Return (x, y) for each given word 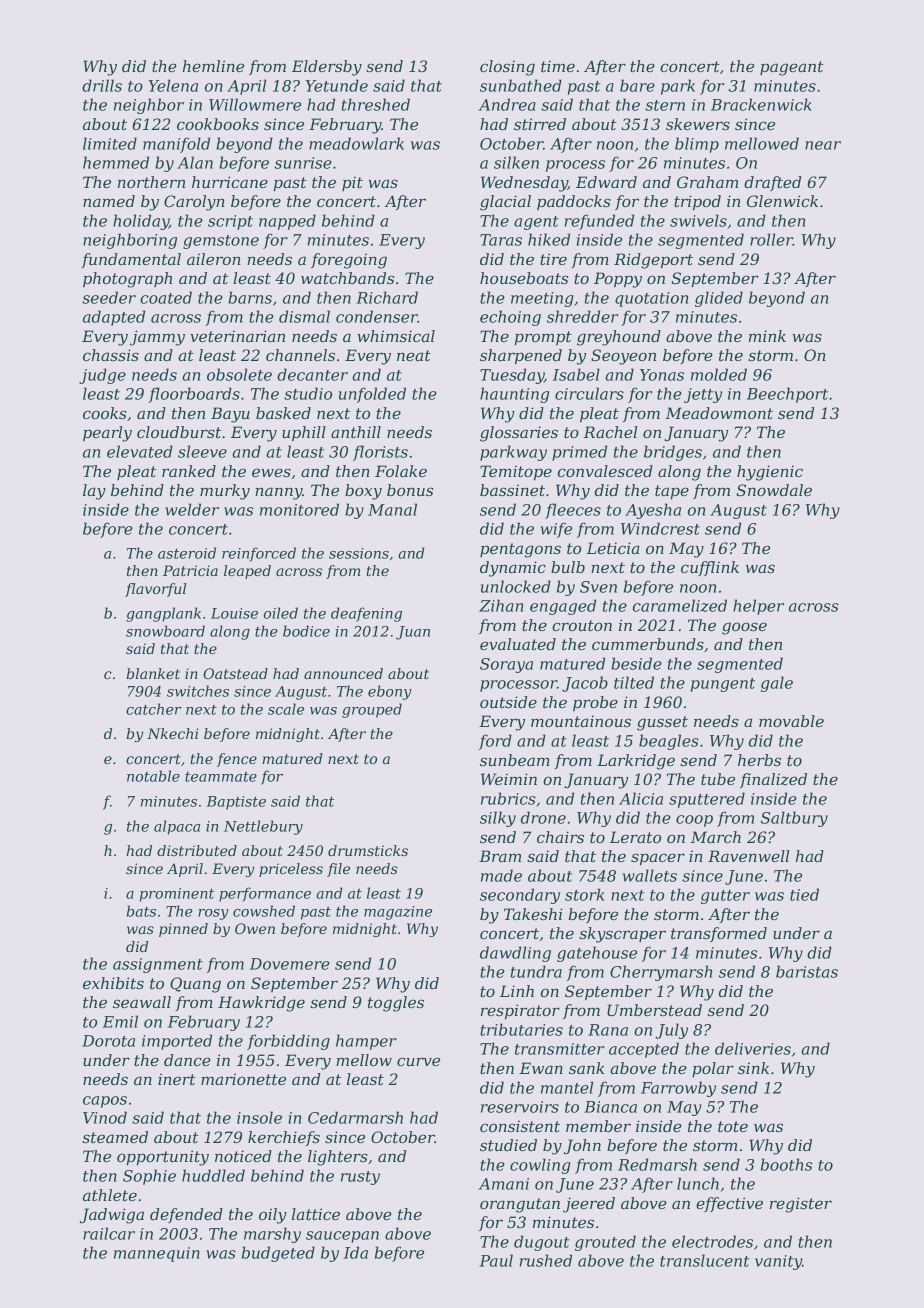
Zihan (501, 605)
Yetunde (336, 85)
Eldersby (327, 68)
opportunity (163, 1158)
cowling (540, 1166)
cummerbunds (648, 644)
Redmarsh (657, 1164)
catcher (154, 709)
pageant (792, 68)
